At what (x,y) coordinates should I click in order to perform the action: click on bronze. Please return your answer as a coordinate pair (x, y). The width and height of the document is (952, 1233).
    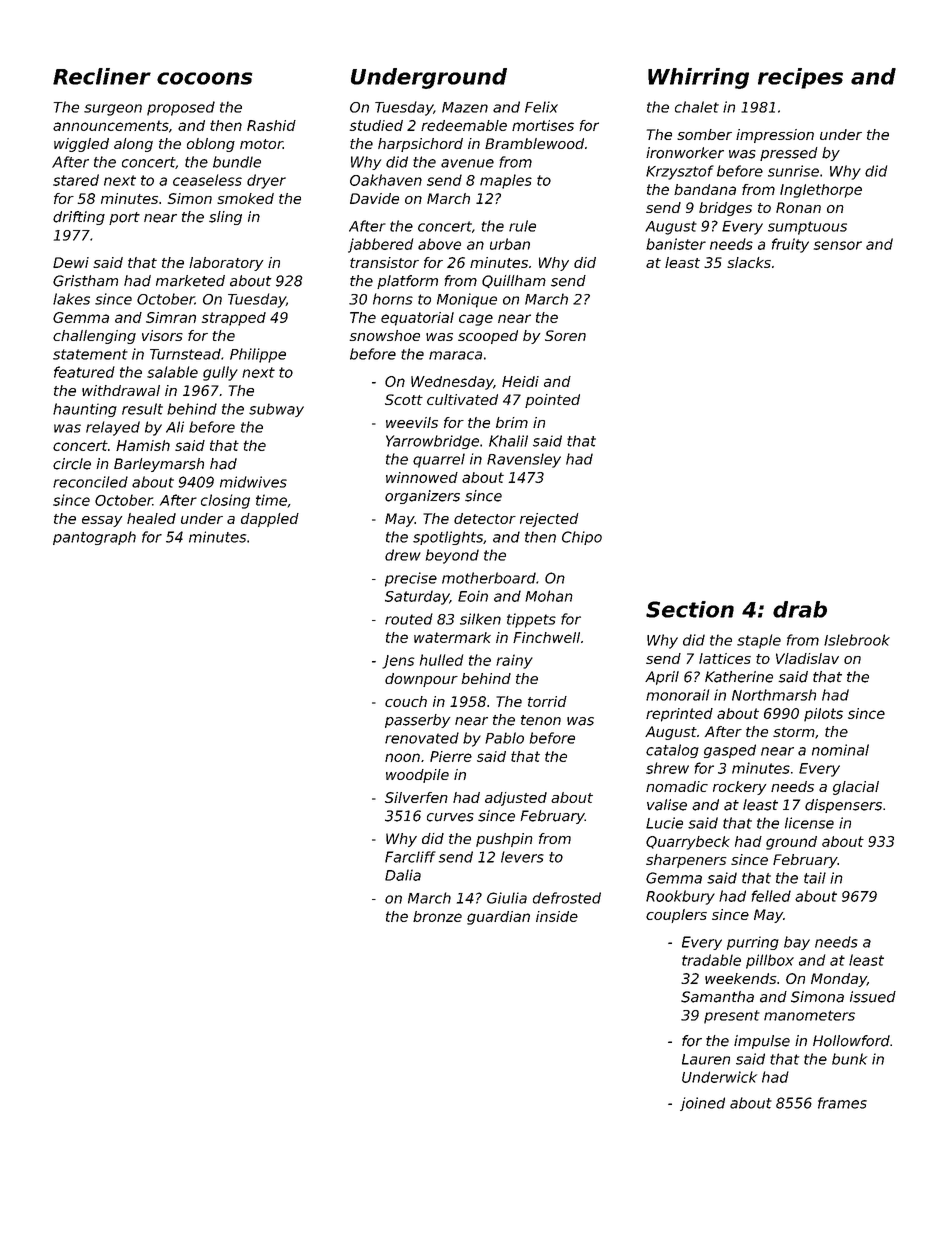
    Looking at the image, I should click on (437, 916).
